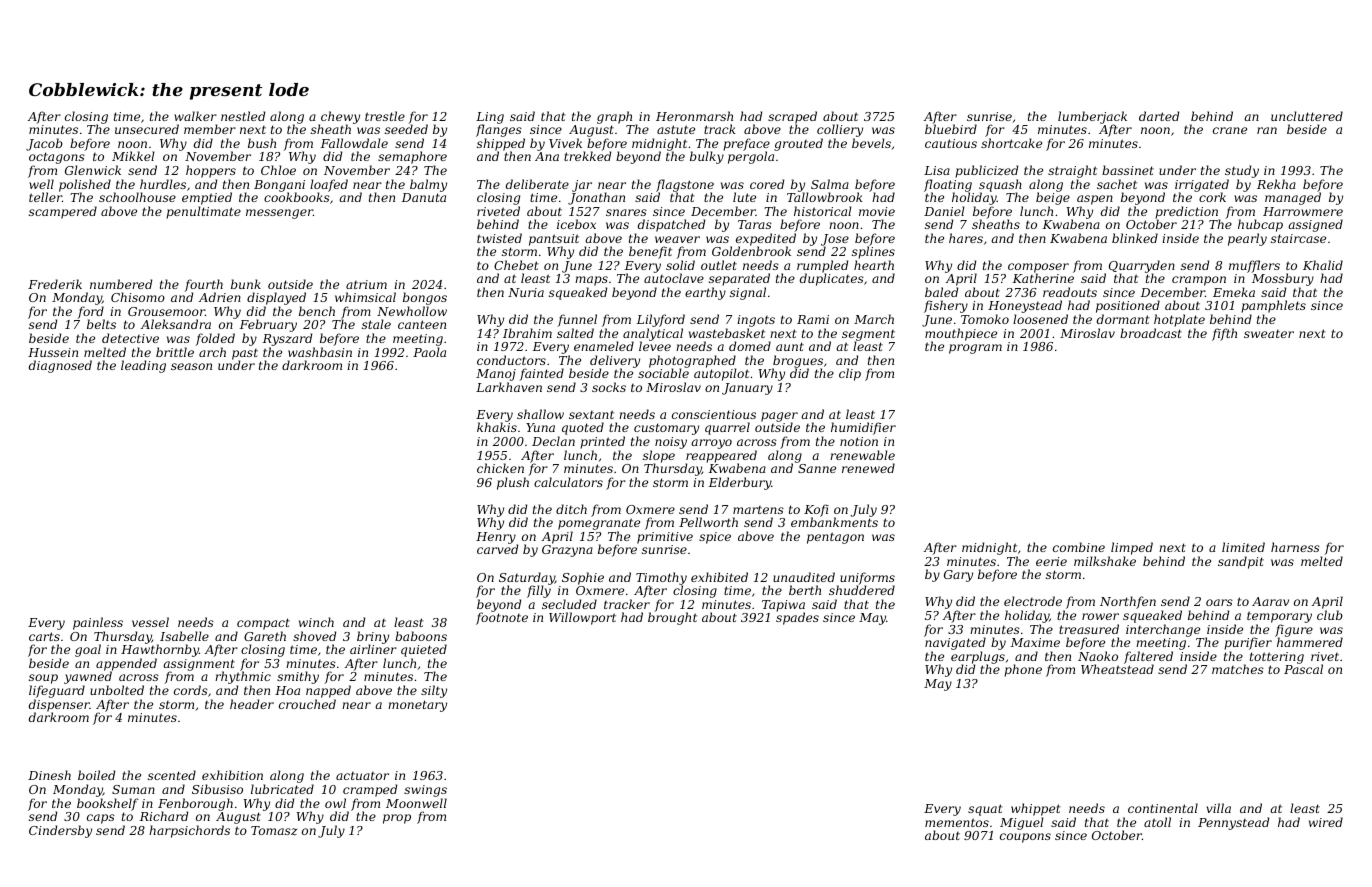 This document has height=887, width=1372. I want to click on Kofi, so click(816, 511).
